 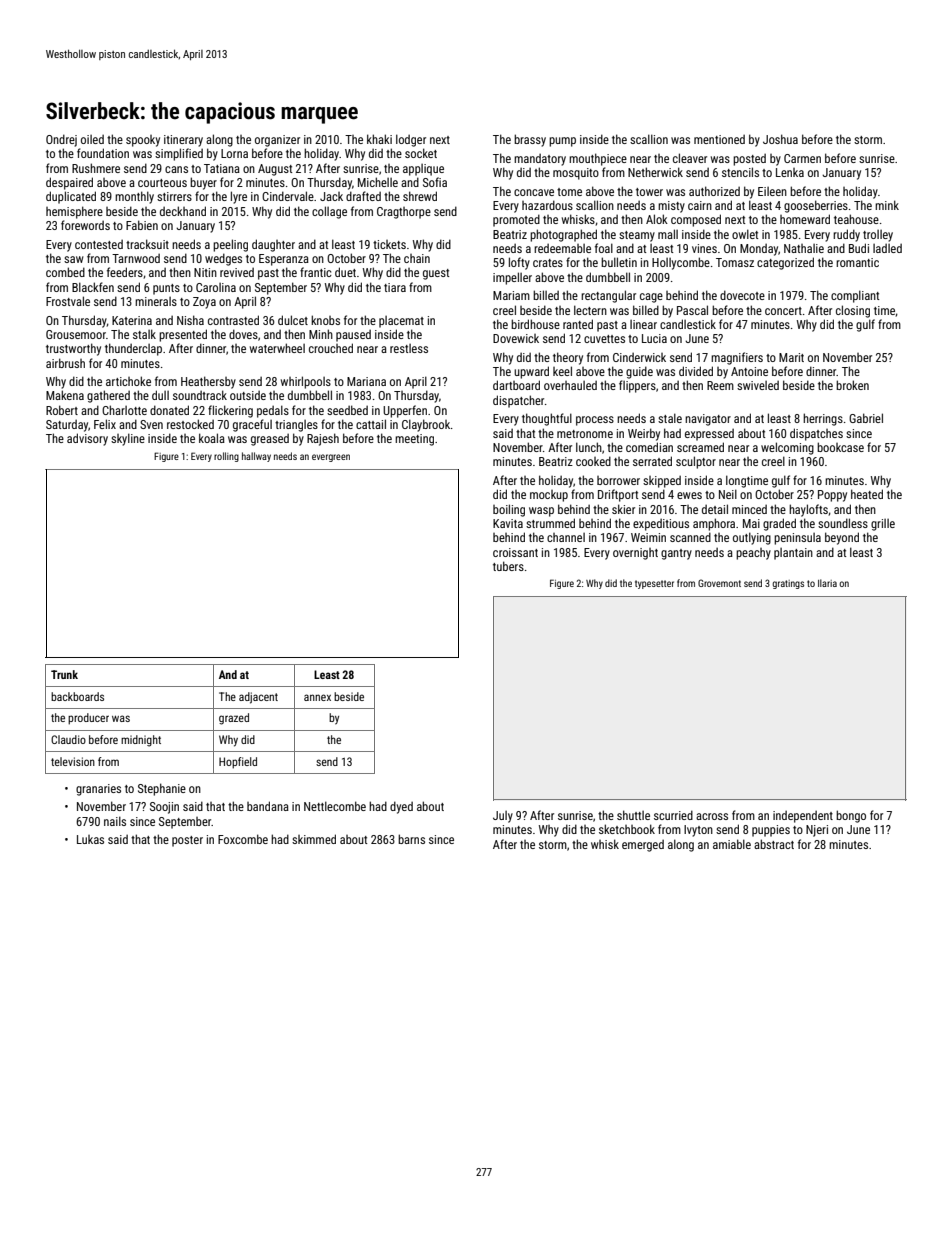 What do you see at coordinates (65, 363) in the screenshot?
I see `airbrush` at bounding box center [65, 363].
